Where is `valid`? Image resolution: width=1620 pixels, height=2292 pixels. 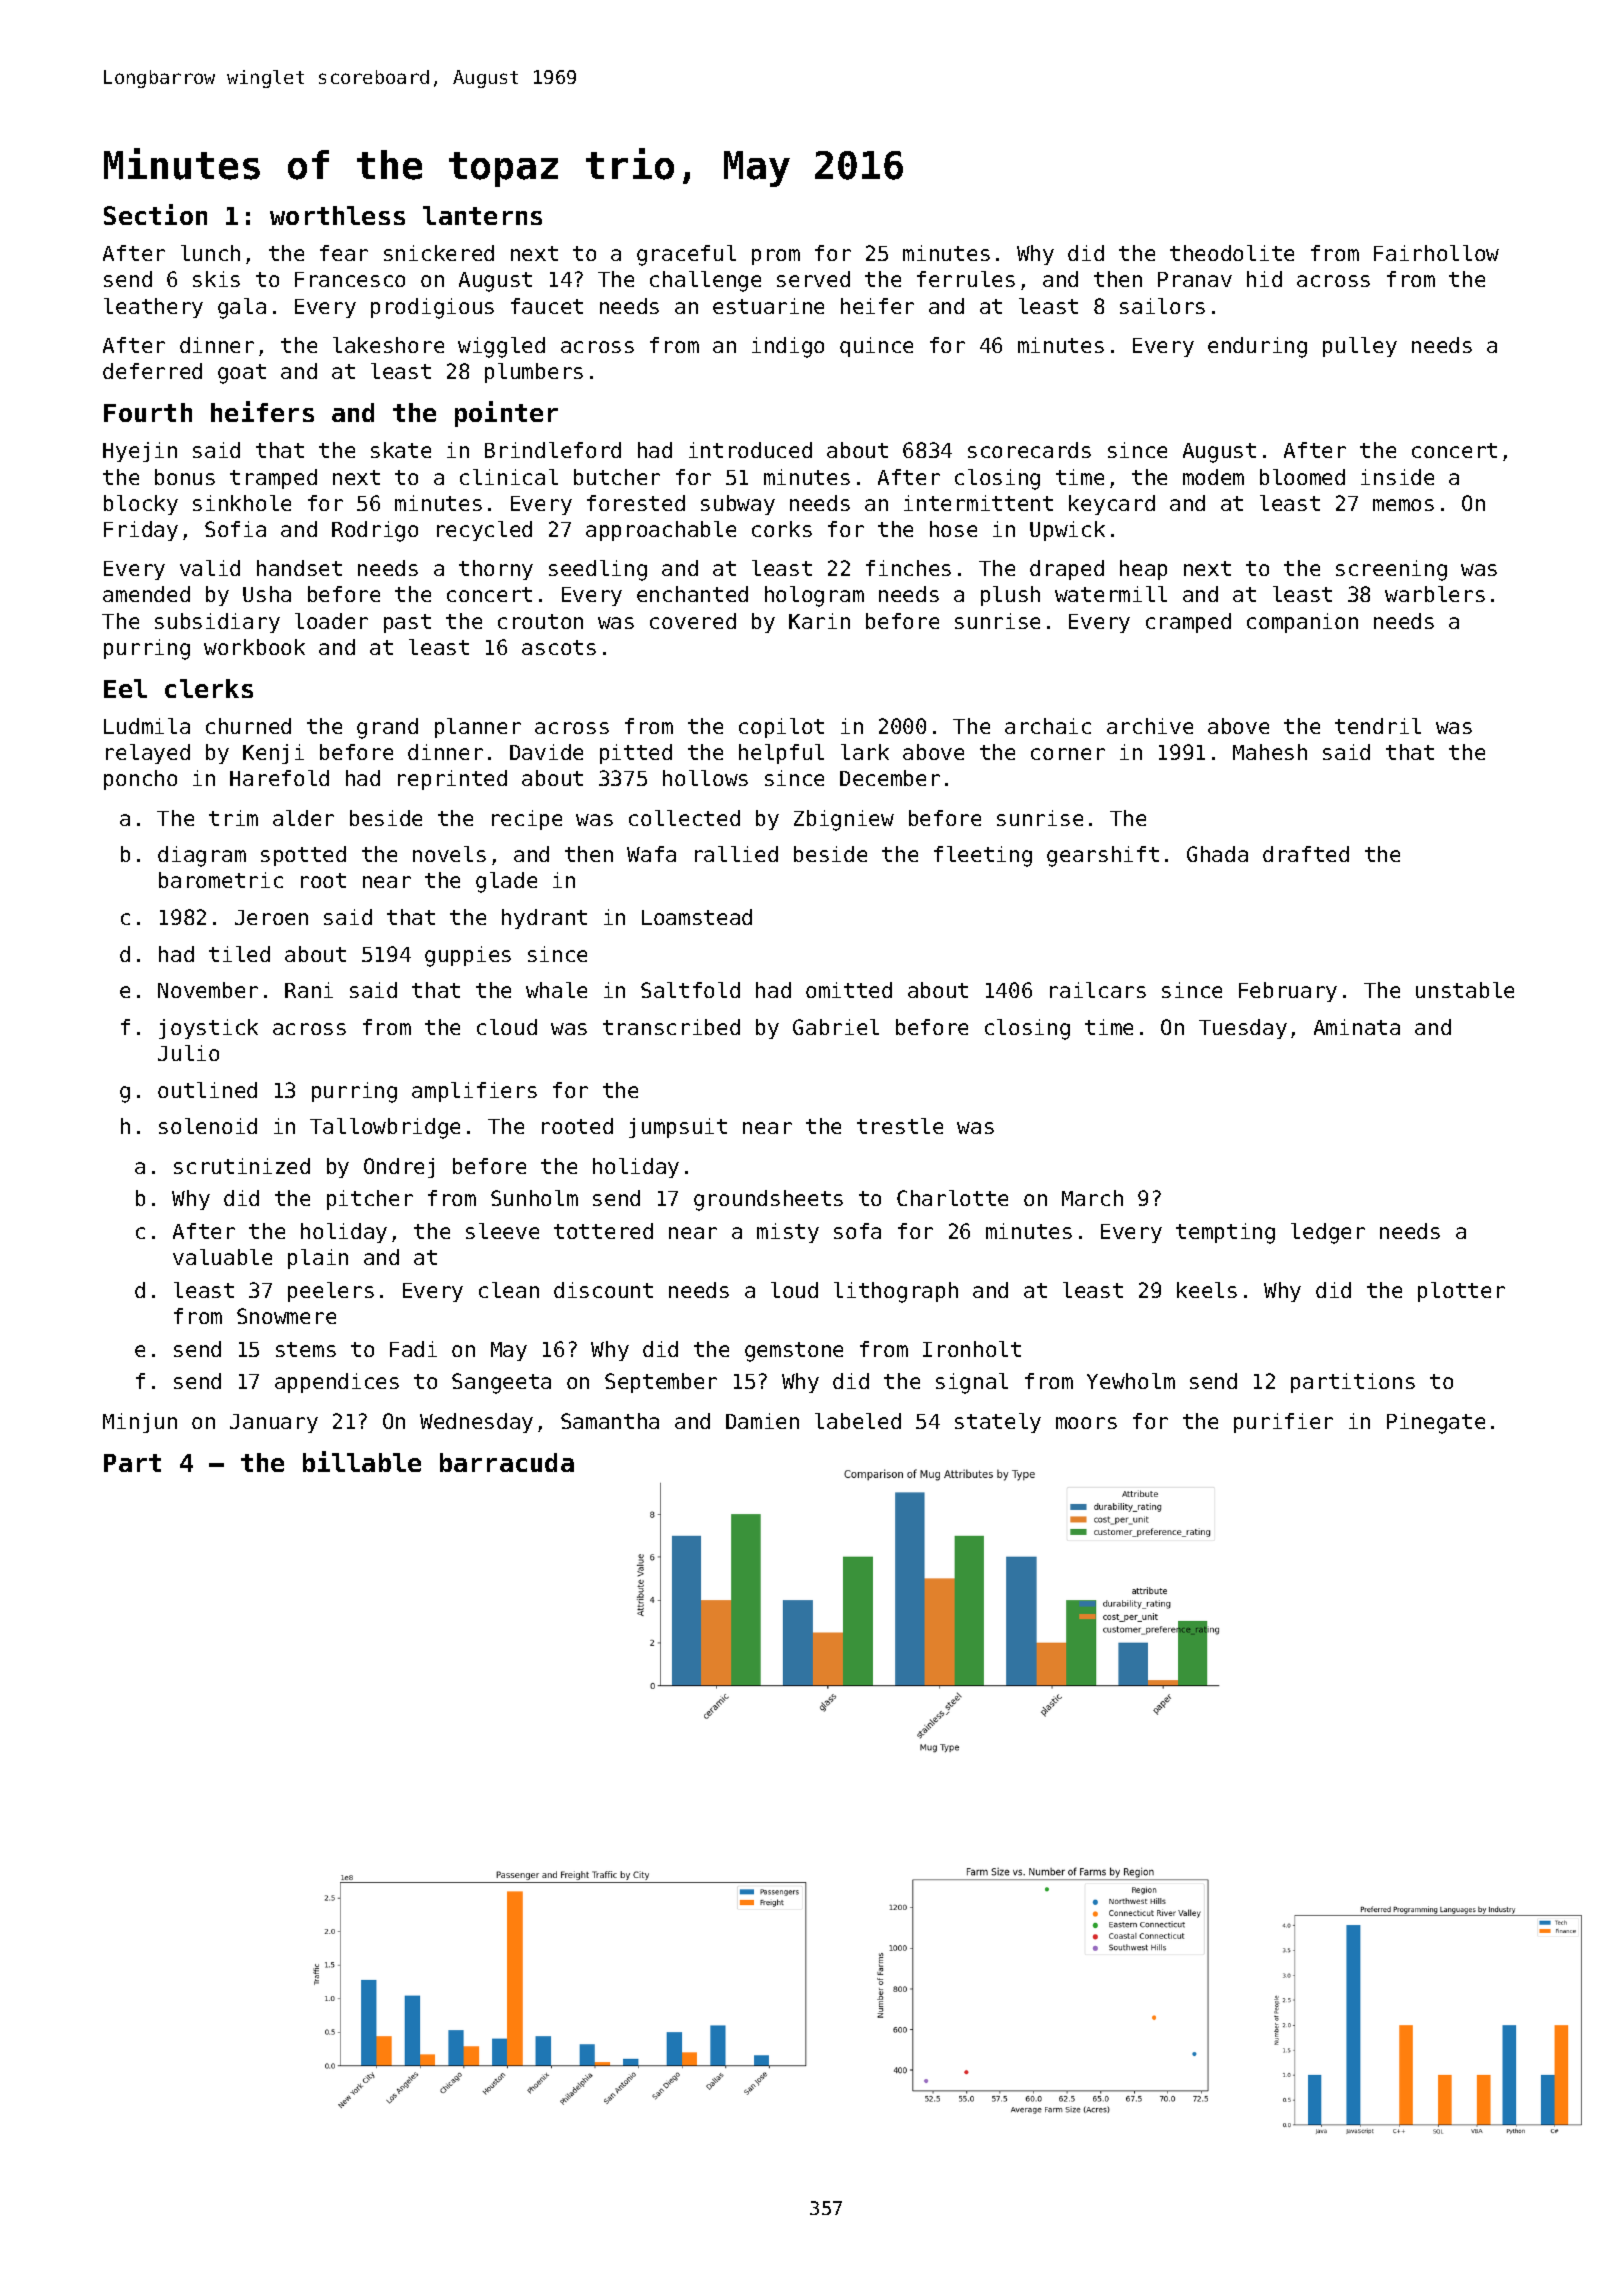
valid is located at coordinates (210, 568).
